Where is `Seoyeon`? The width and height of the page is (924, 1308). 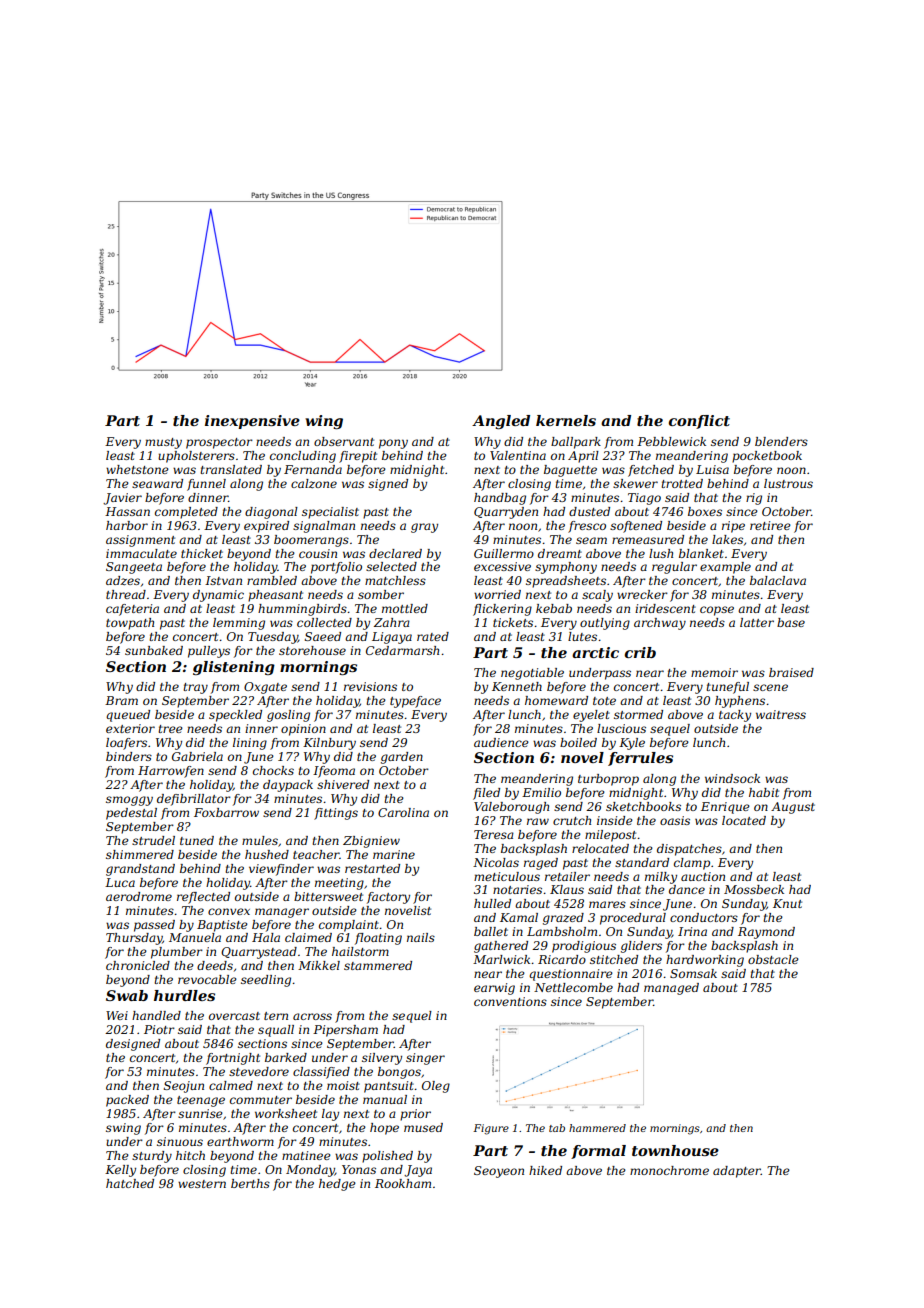 Seoyeon is located at coordinates (499, 1172).
